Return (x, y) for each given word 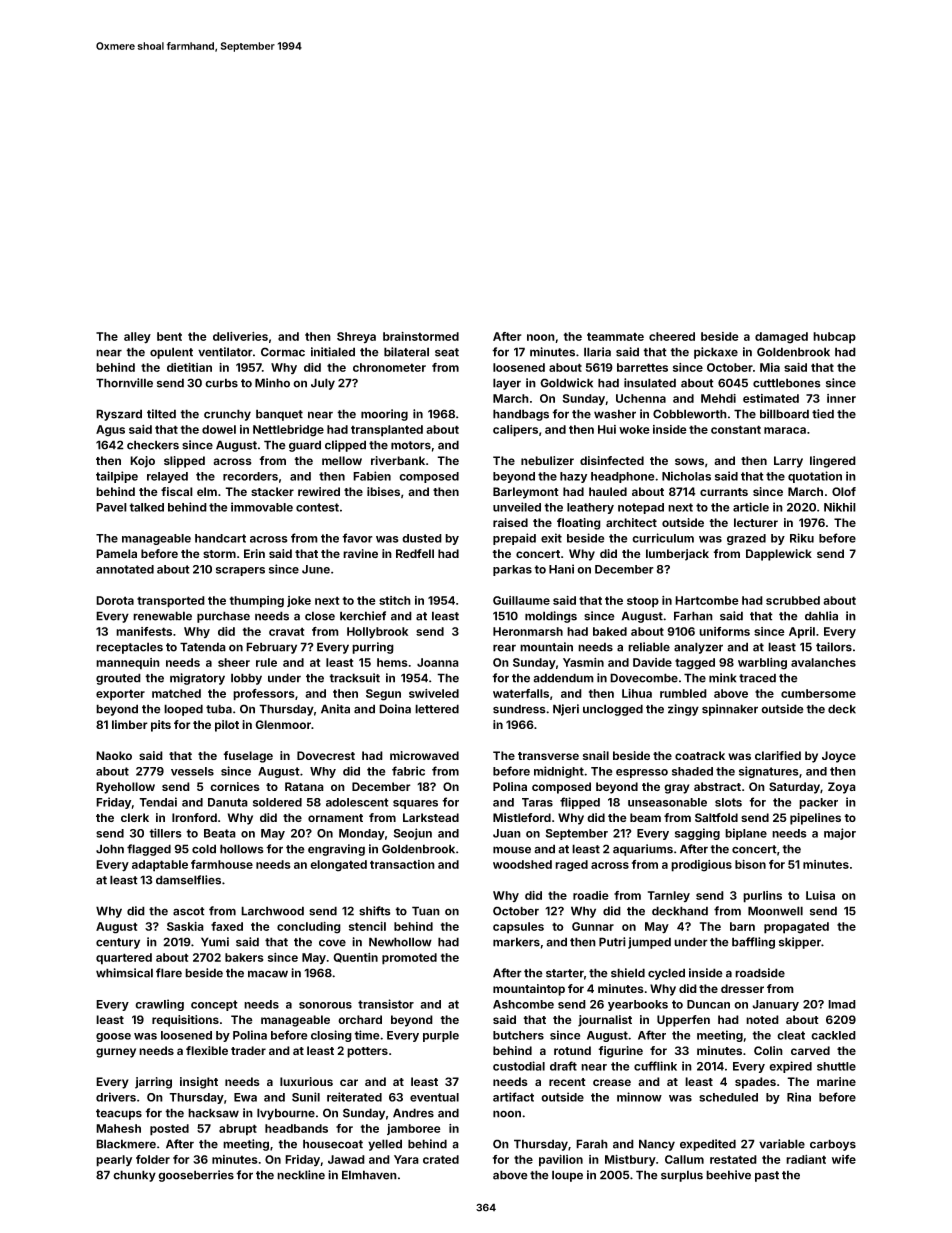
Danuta (228, 802)
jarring (153, 1083)
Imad (842, 1004)
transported (171, 602)
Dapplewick (779, 555)
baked (610, 631)
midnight (559, 772)
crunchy (227, 415)
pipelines (815, 819)
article (751, 507)
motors (411, 445)
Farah (592, 1144)
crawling (159, 1005)
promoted (409, 959)
